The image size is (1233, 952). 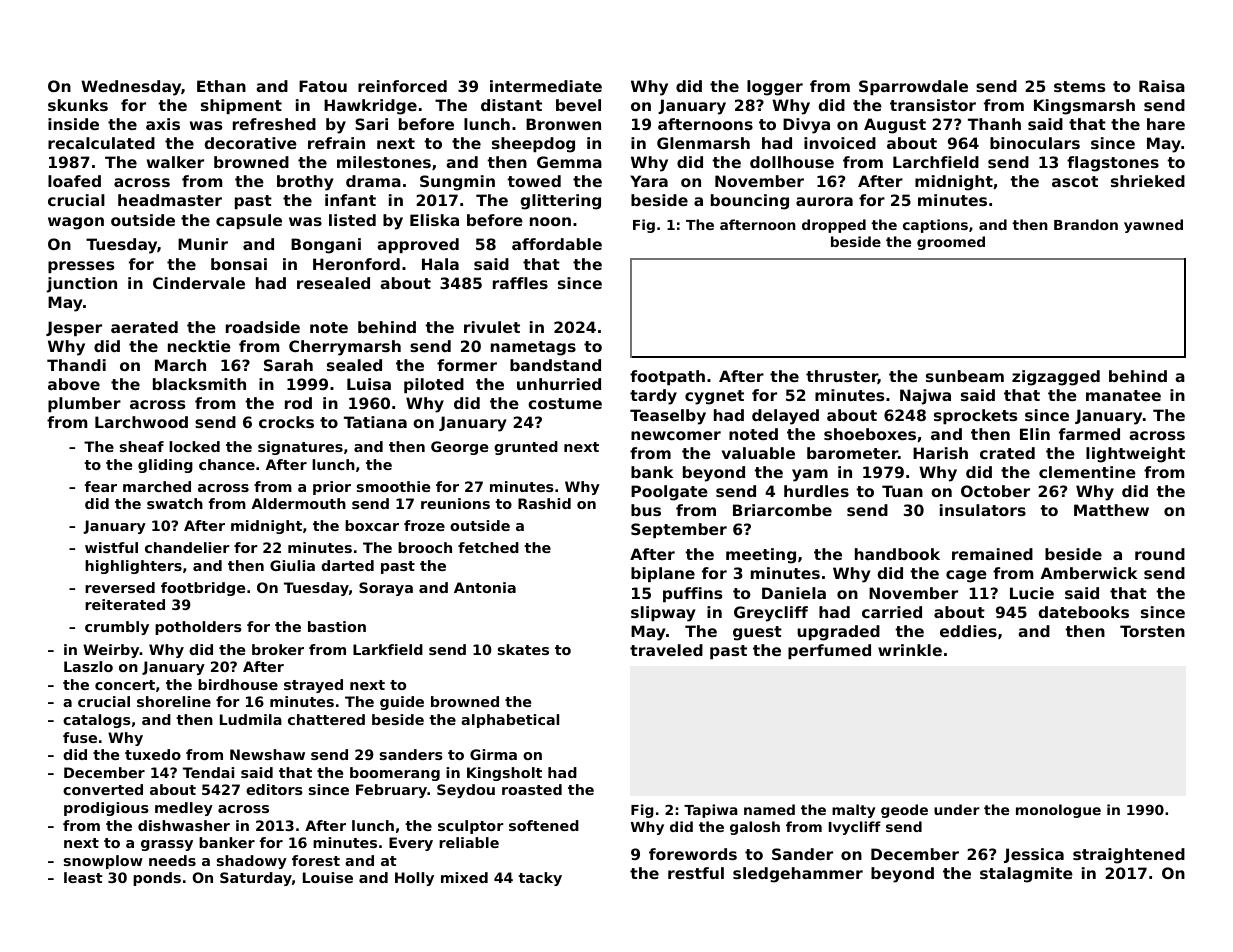 What do you see at coordinates (546, 86) in the image?
I see `intermediate` at bounding box center [546, 86].
